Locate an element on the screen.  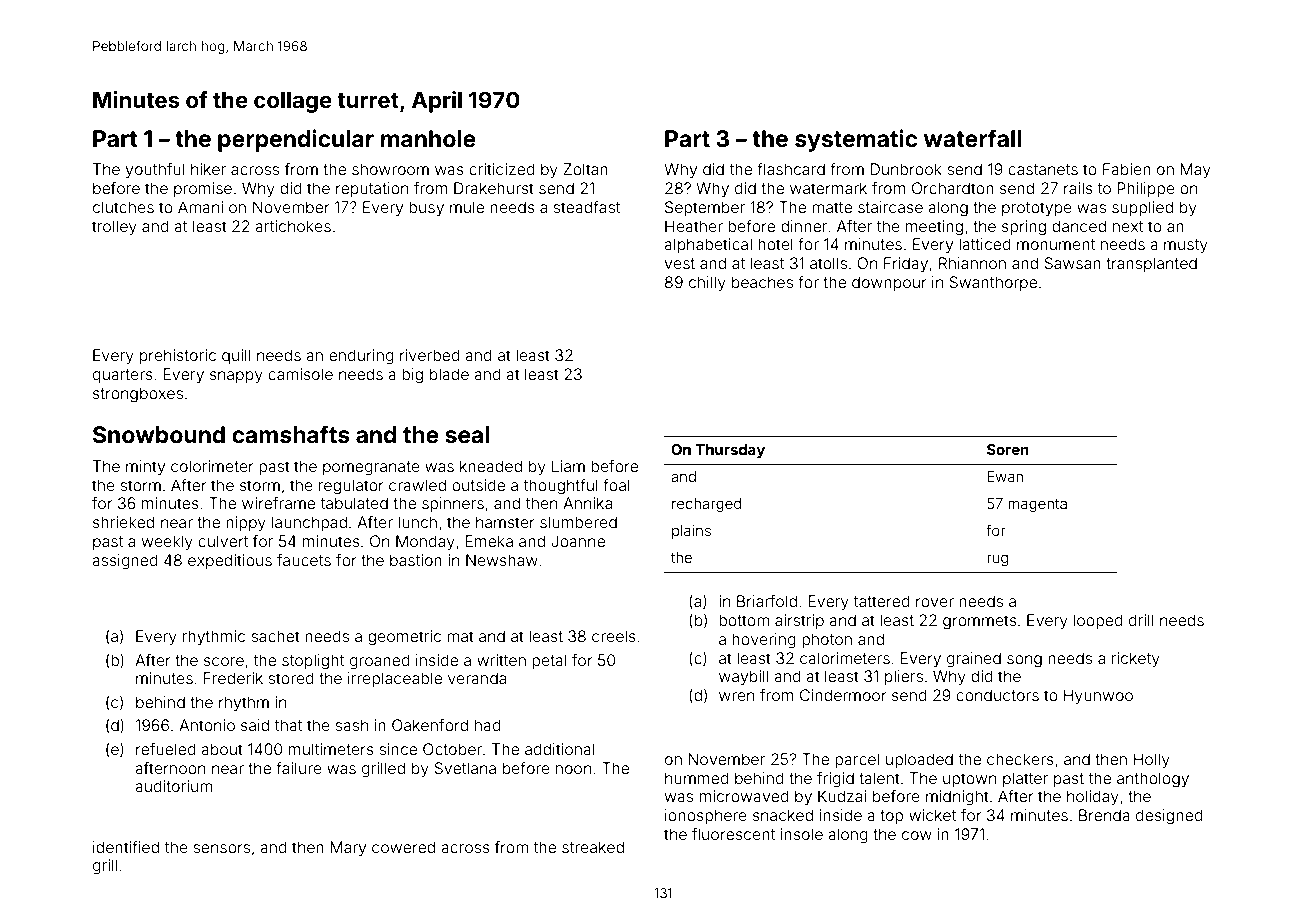
wicket is located at coordinates (932, 815).
